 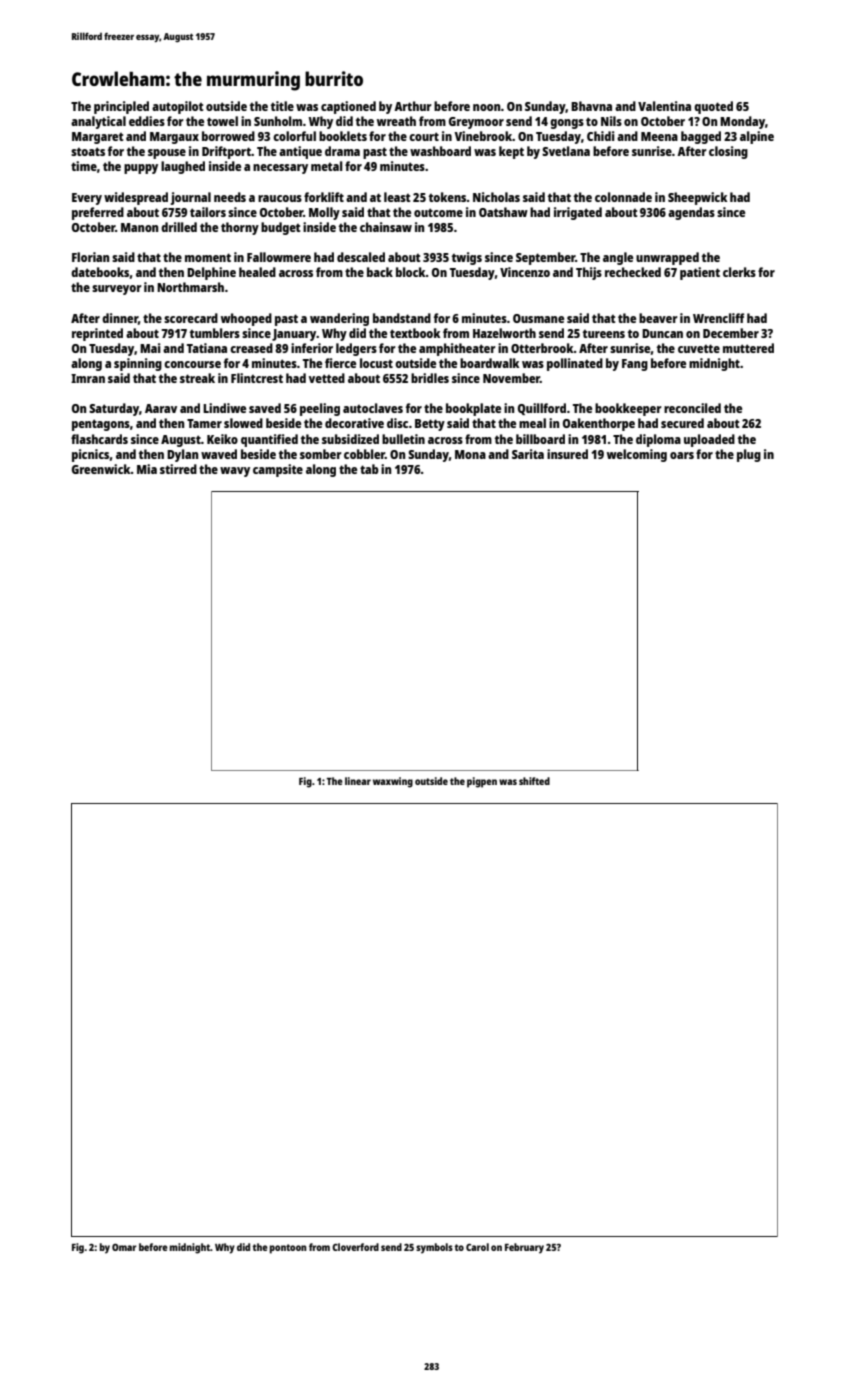 What do you see at coordinates (235, 472) in the image?
I see `wavy` at bounding box center [235, 472].
